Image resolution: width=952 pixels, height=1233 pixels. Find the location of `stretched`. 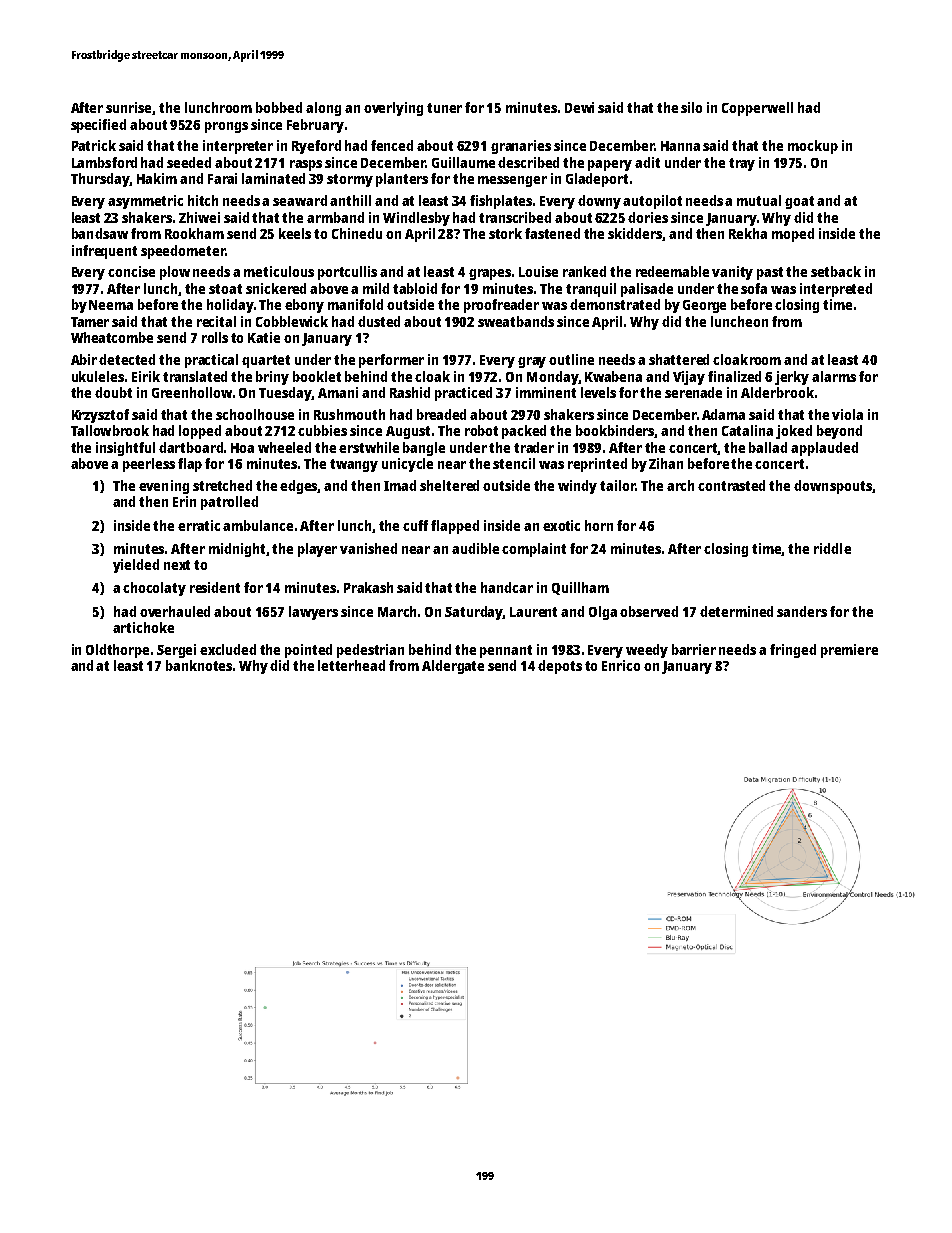

stretched is located at coordinates (222, 485).
